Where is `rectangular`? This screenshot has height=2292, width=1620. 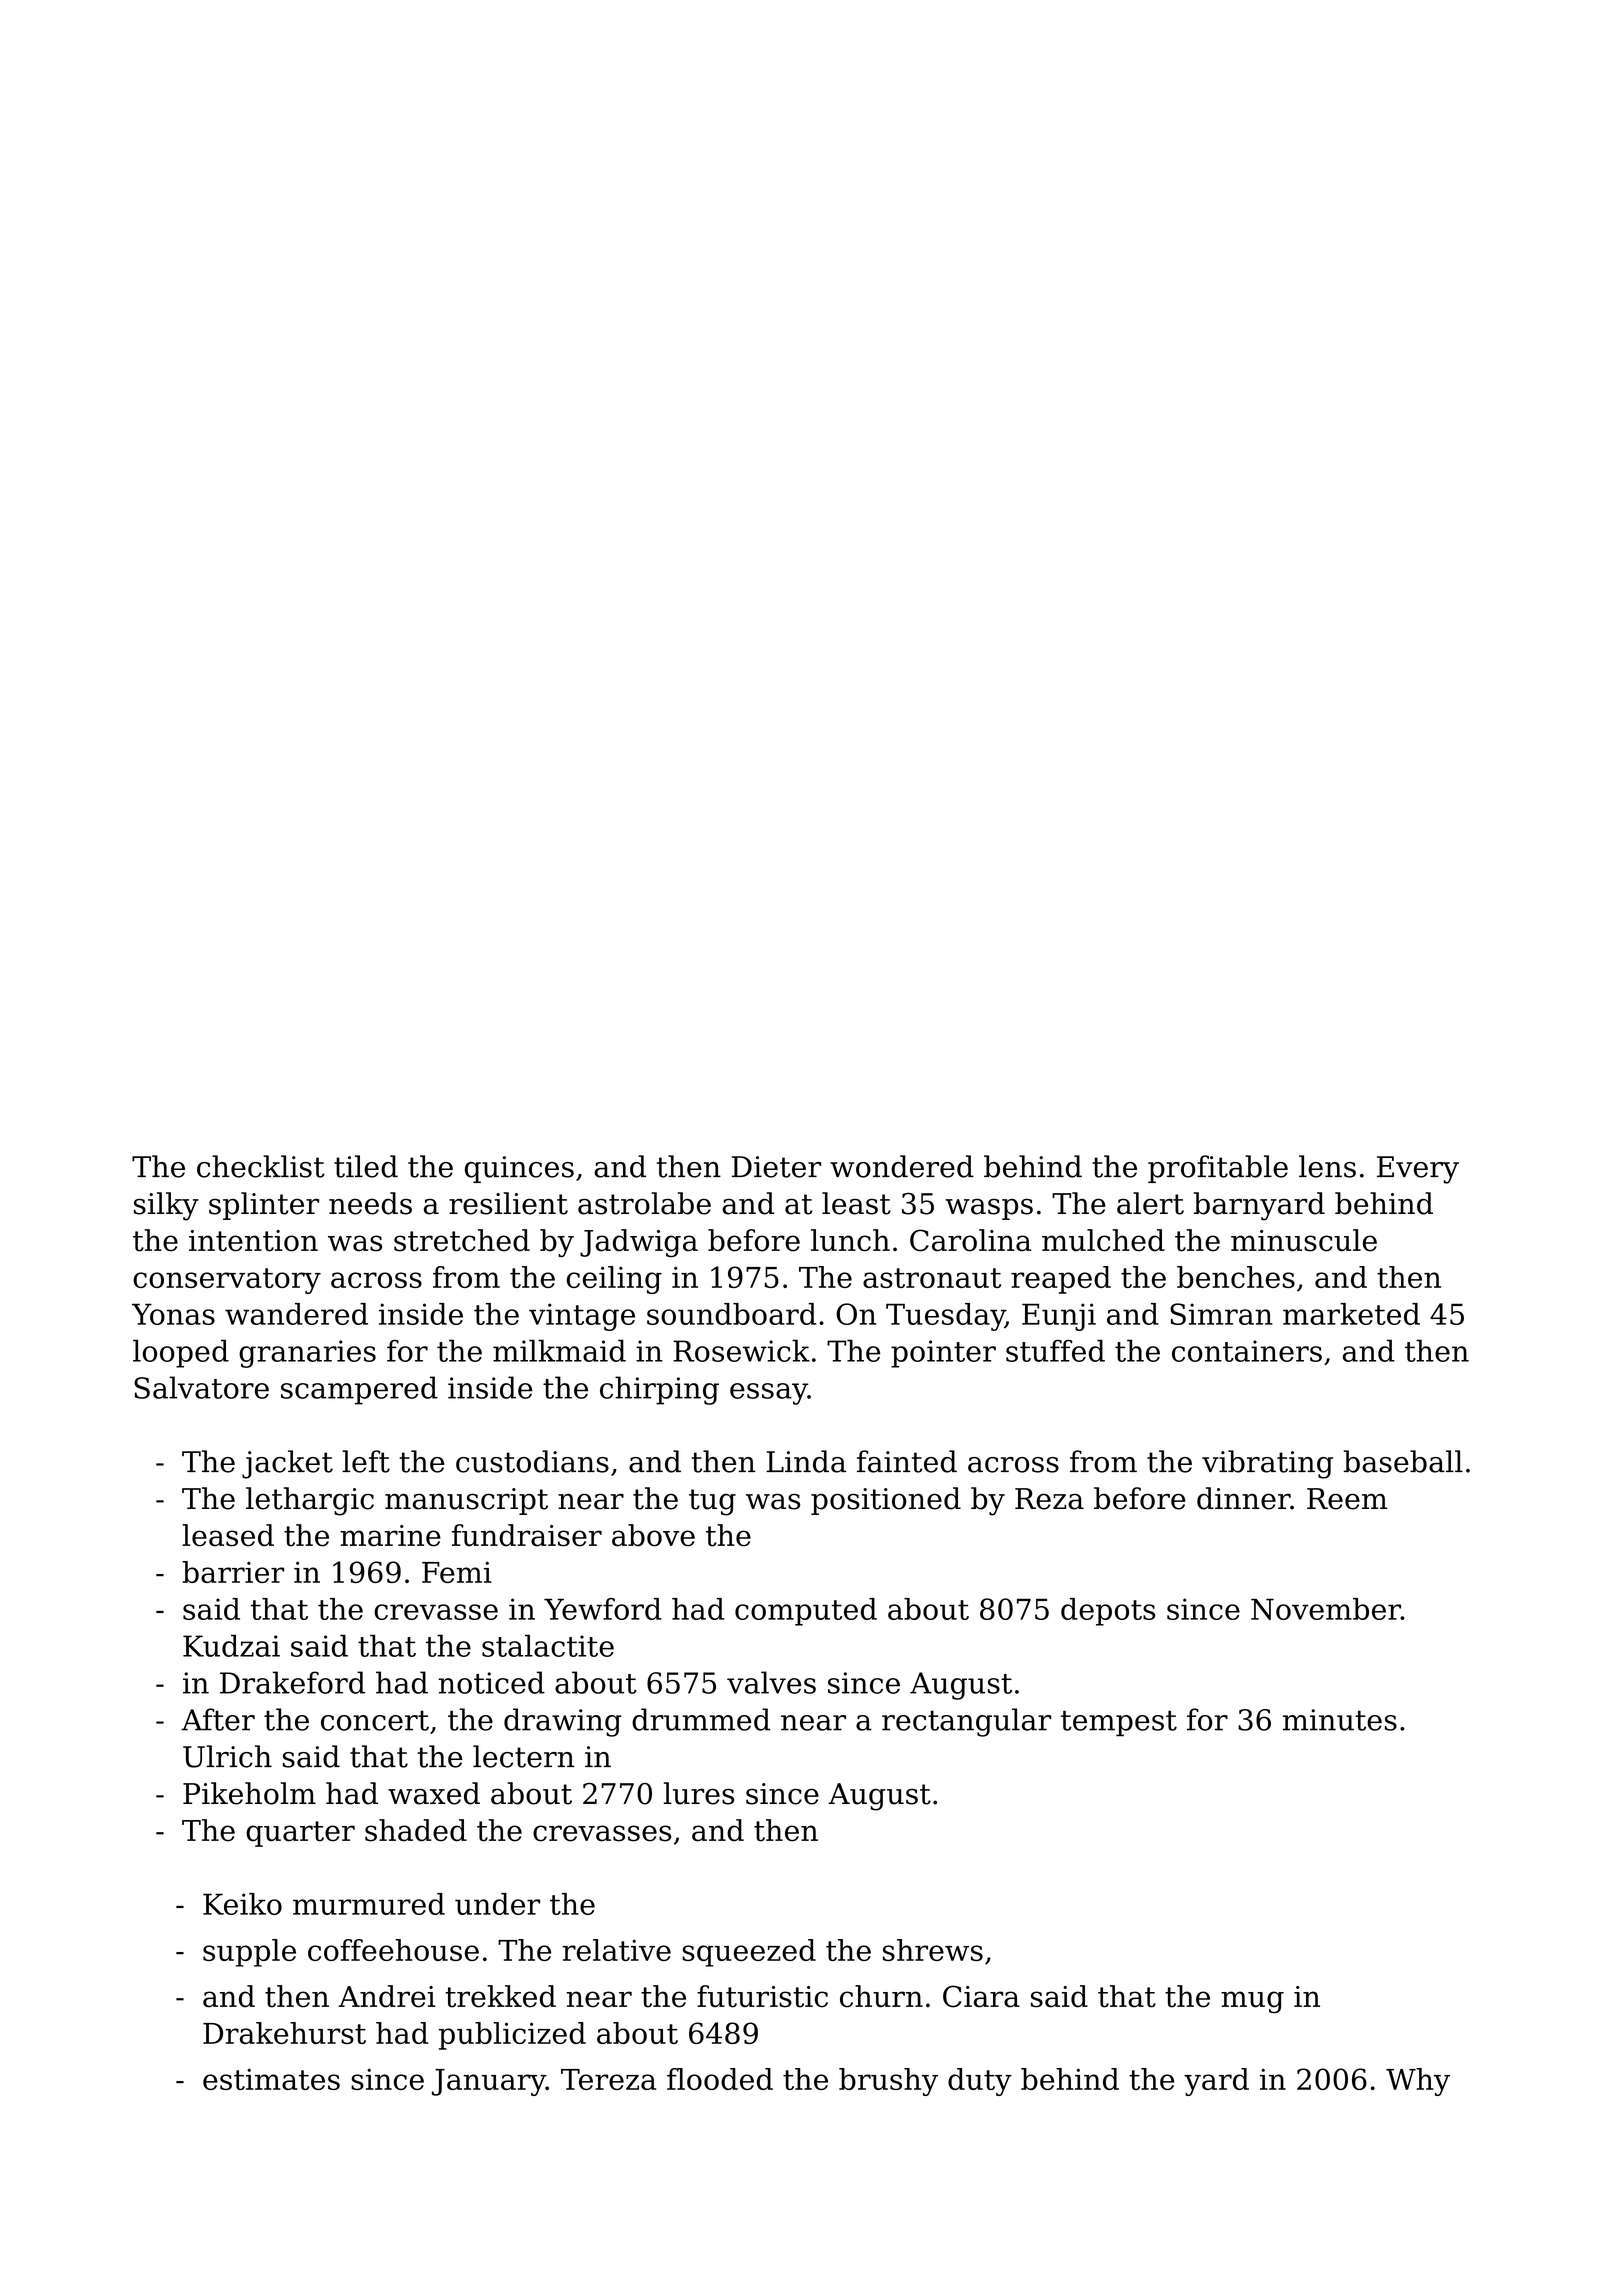 rectangular is located at coordinates (966, 1722).
